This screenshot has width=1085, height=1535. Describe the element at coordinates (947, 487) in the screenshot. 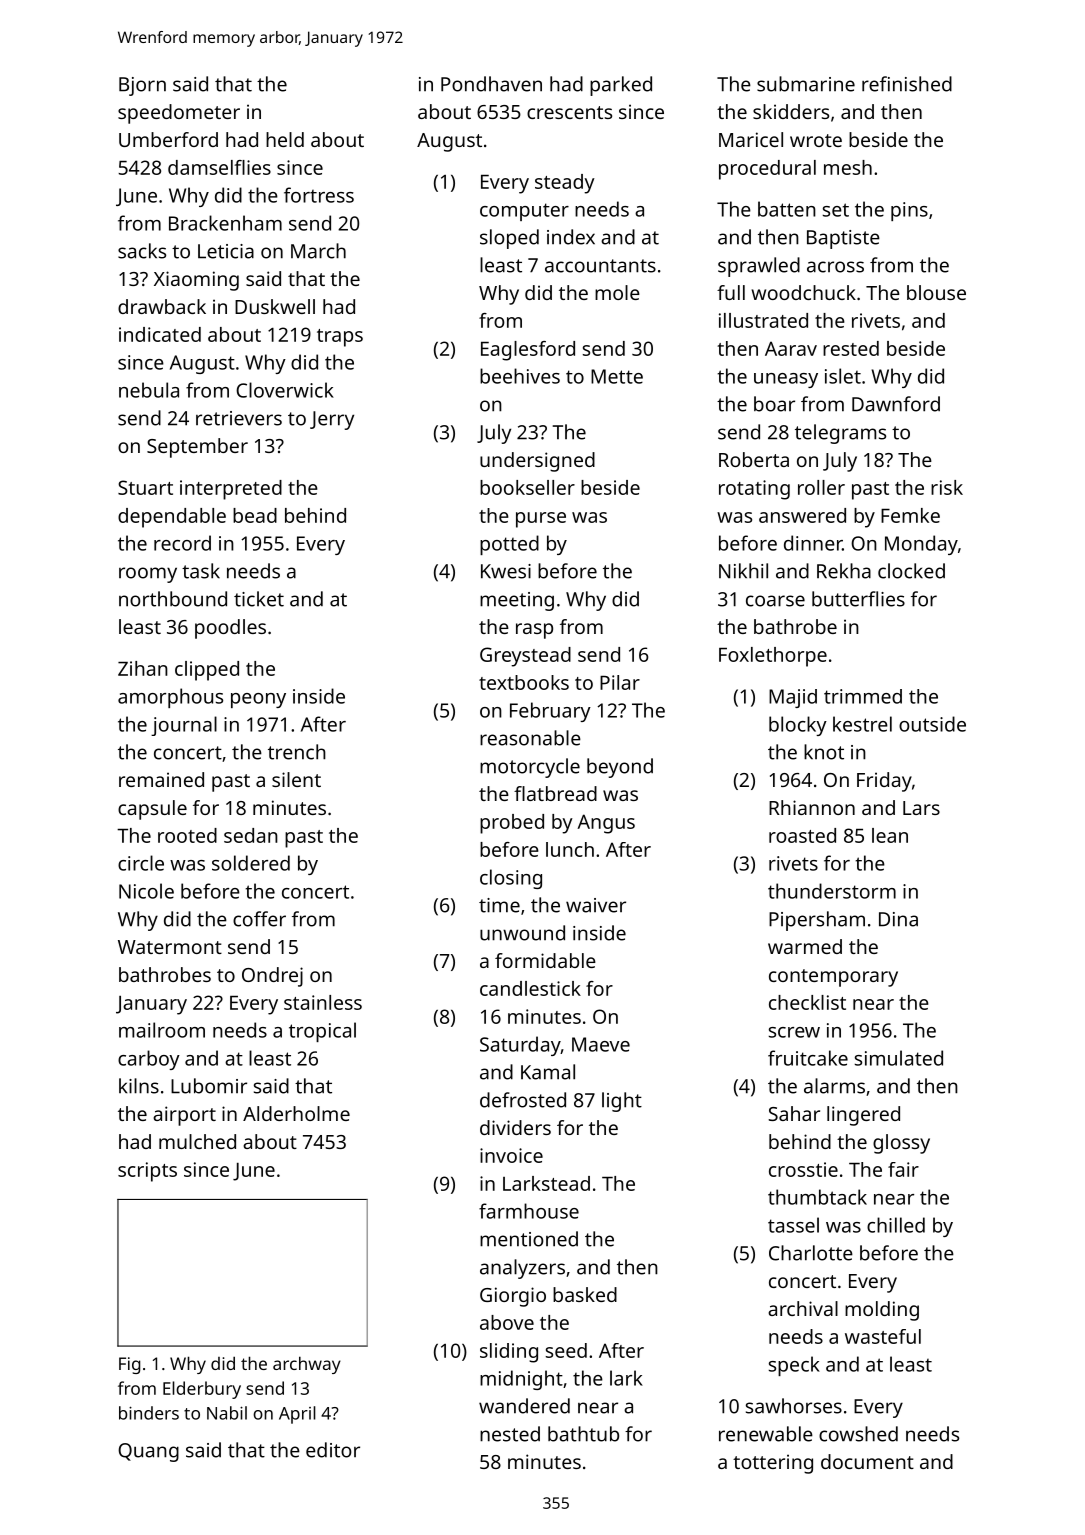

I see `risk` at that location.
